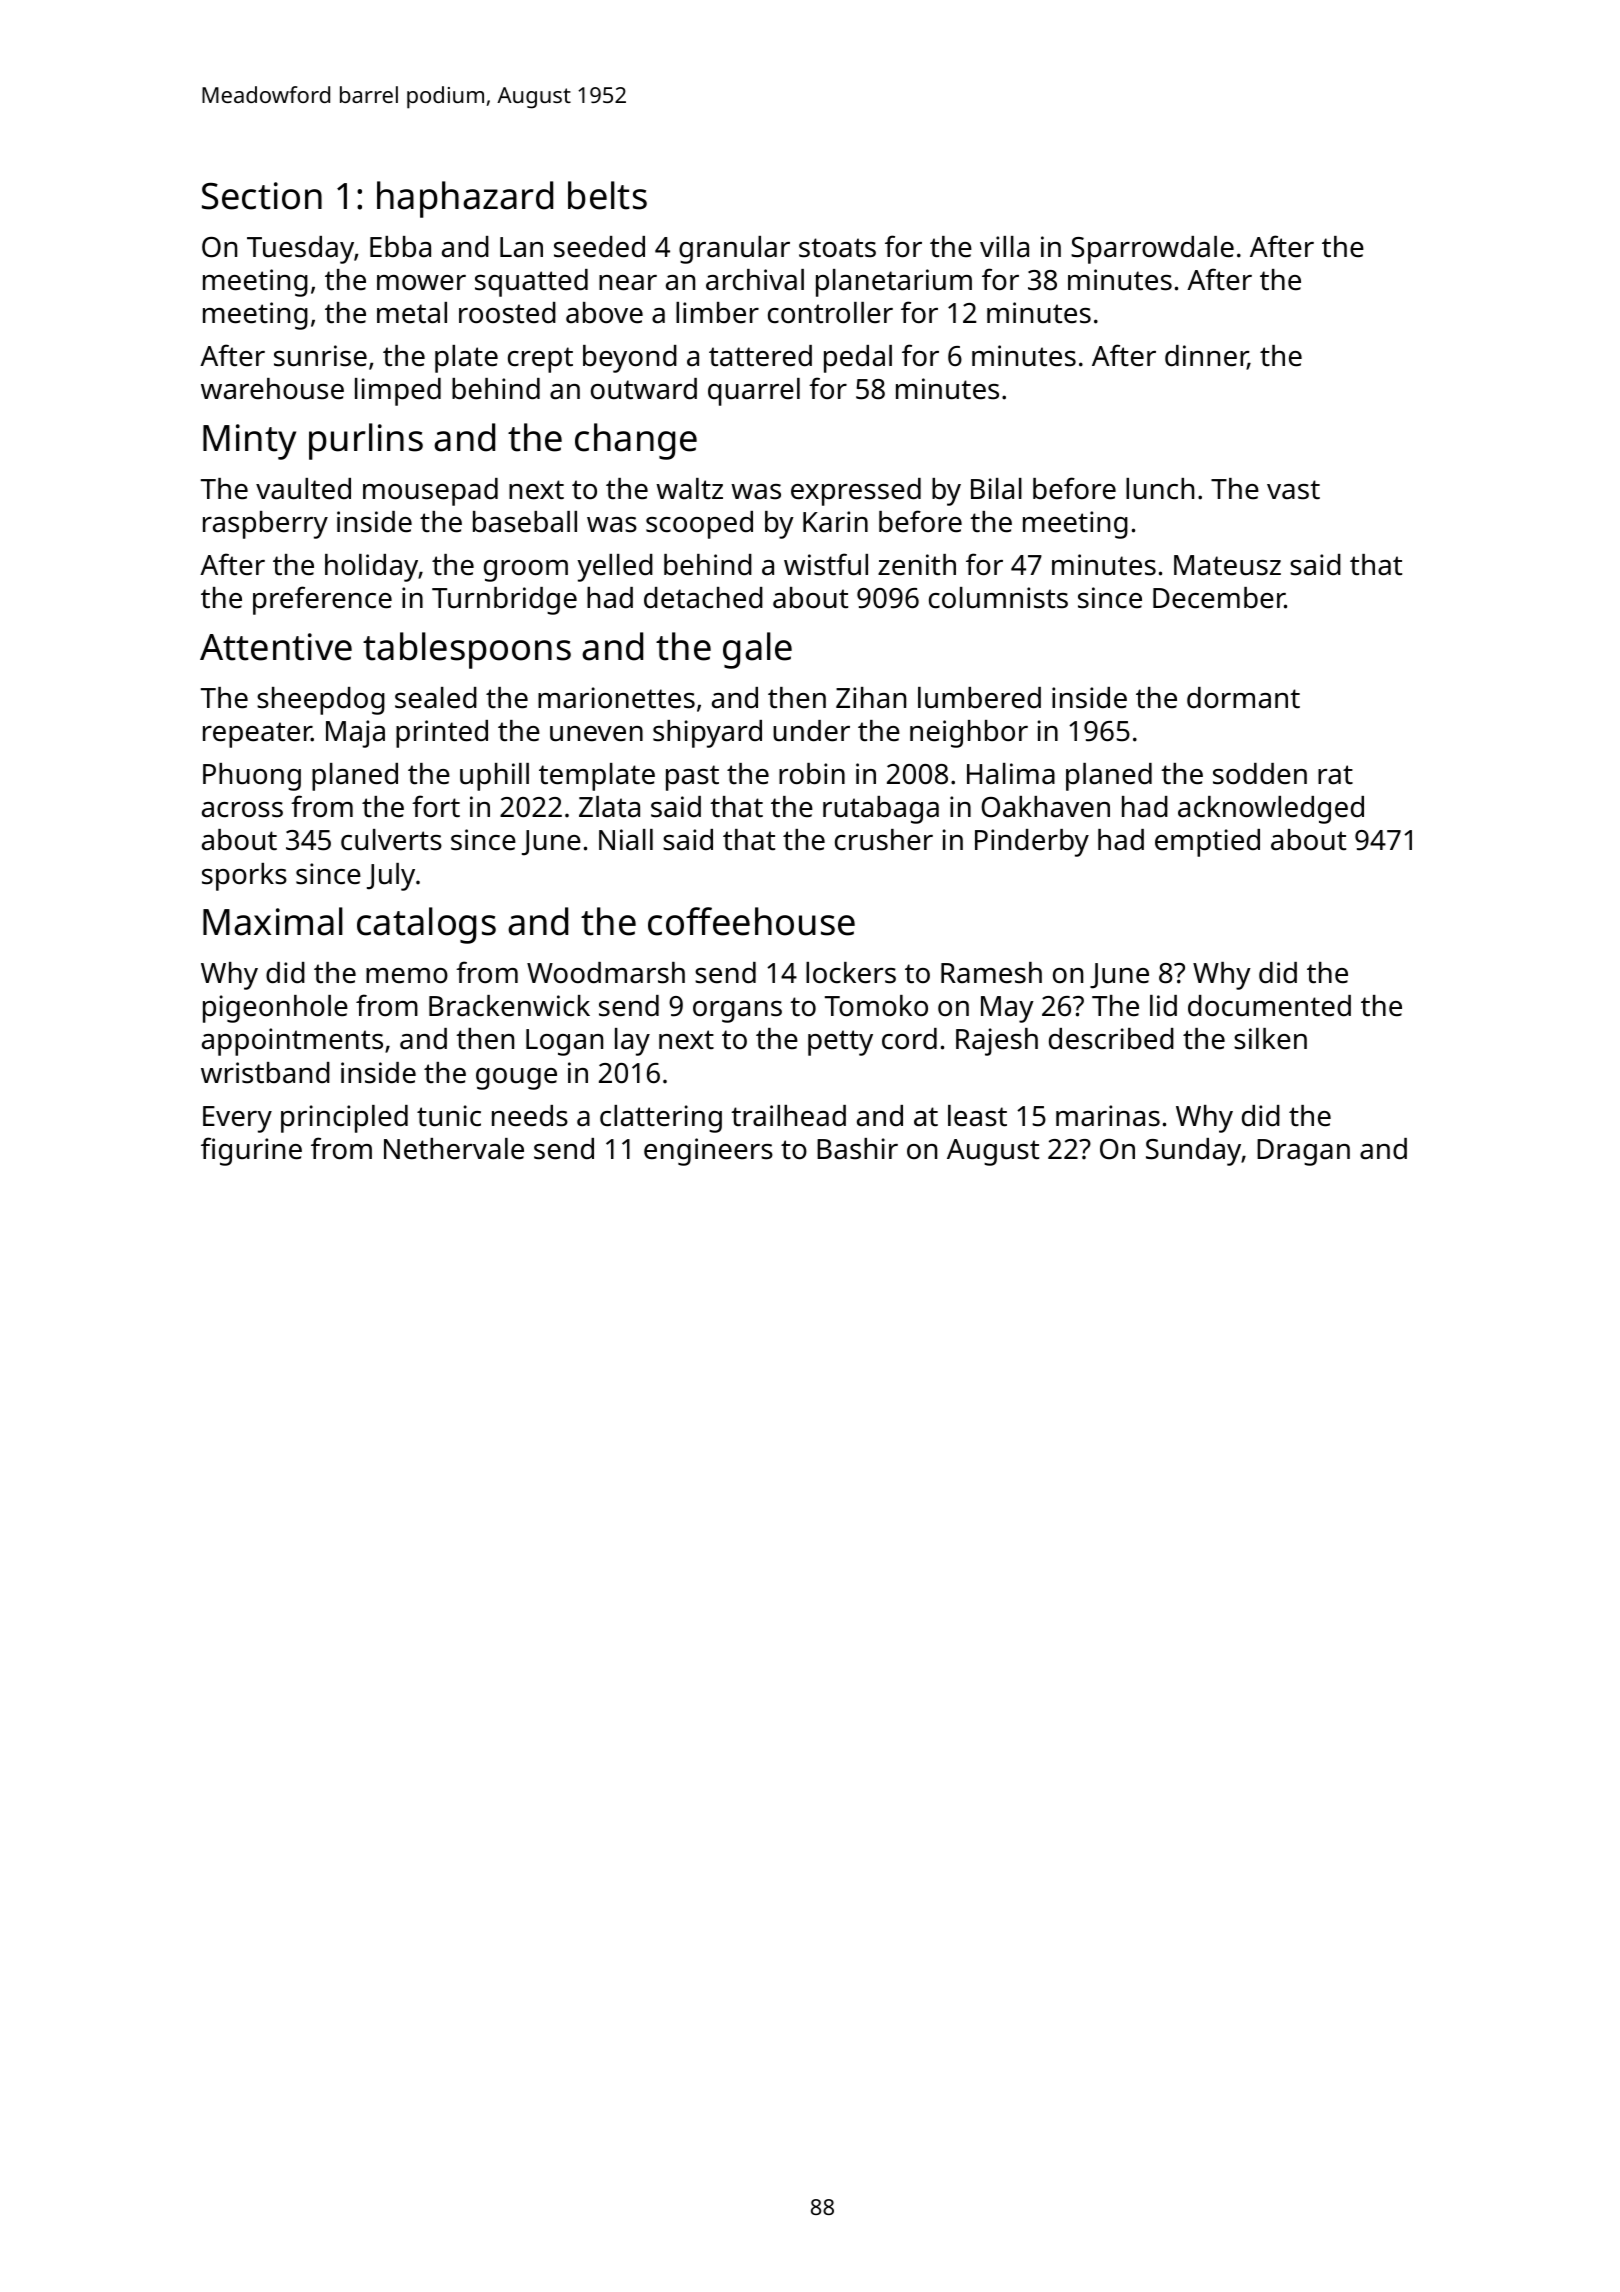  I want to click on villa, so click(1004, 247).
